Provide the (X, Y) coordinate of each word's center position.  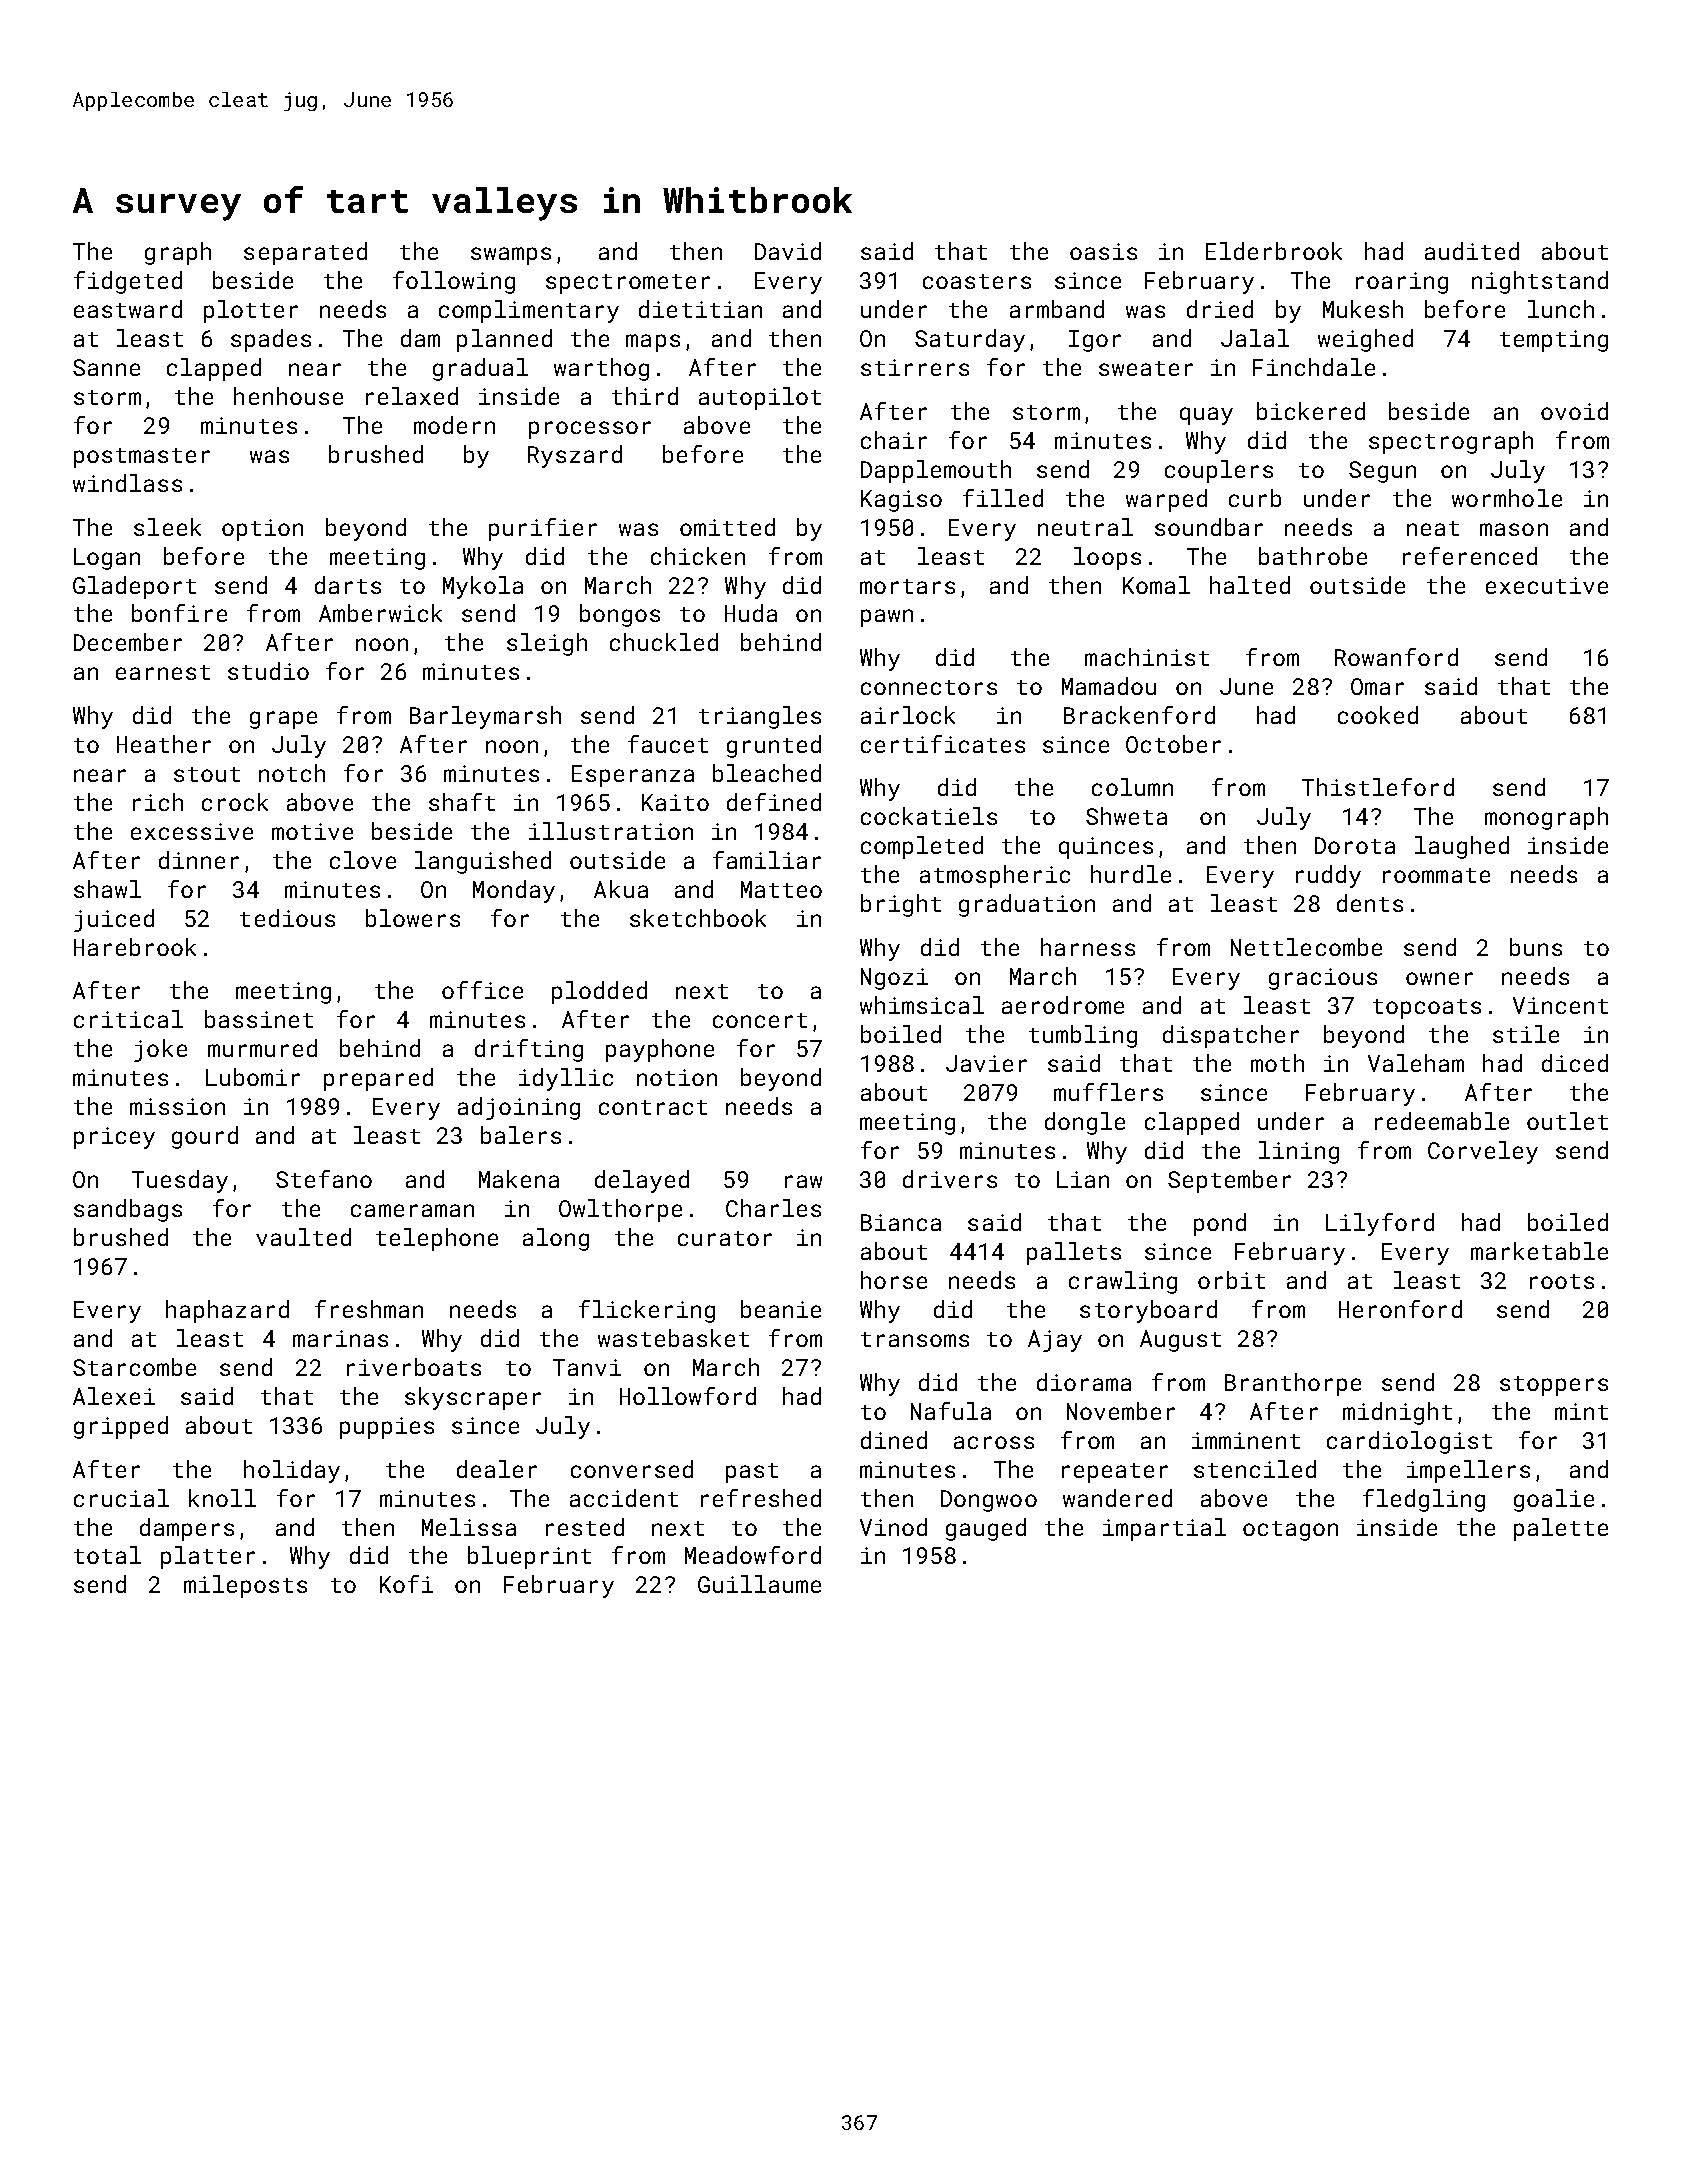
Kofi (406, 1584)
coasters (977, 281)
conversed (632, 1469)
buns (1536, 947)
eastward (128, 309)
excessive (192, 831)
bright (901, 905)
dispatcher (1231, 1036)
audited (1472, 251)
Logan (107, 559)
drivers (950, 1179)
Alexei (114, 1396)
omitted (727, 527)
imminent (1246, 1440)
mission (177, 1106)
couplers (1219, 471)
